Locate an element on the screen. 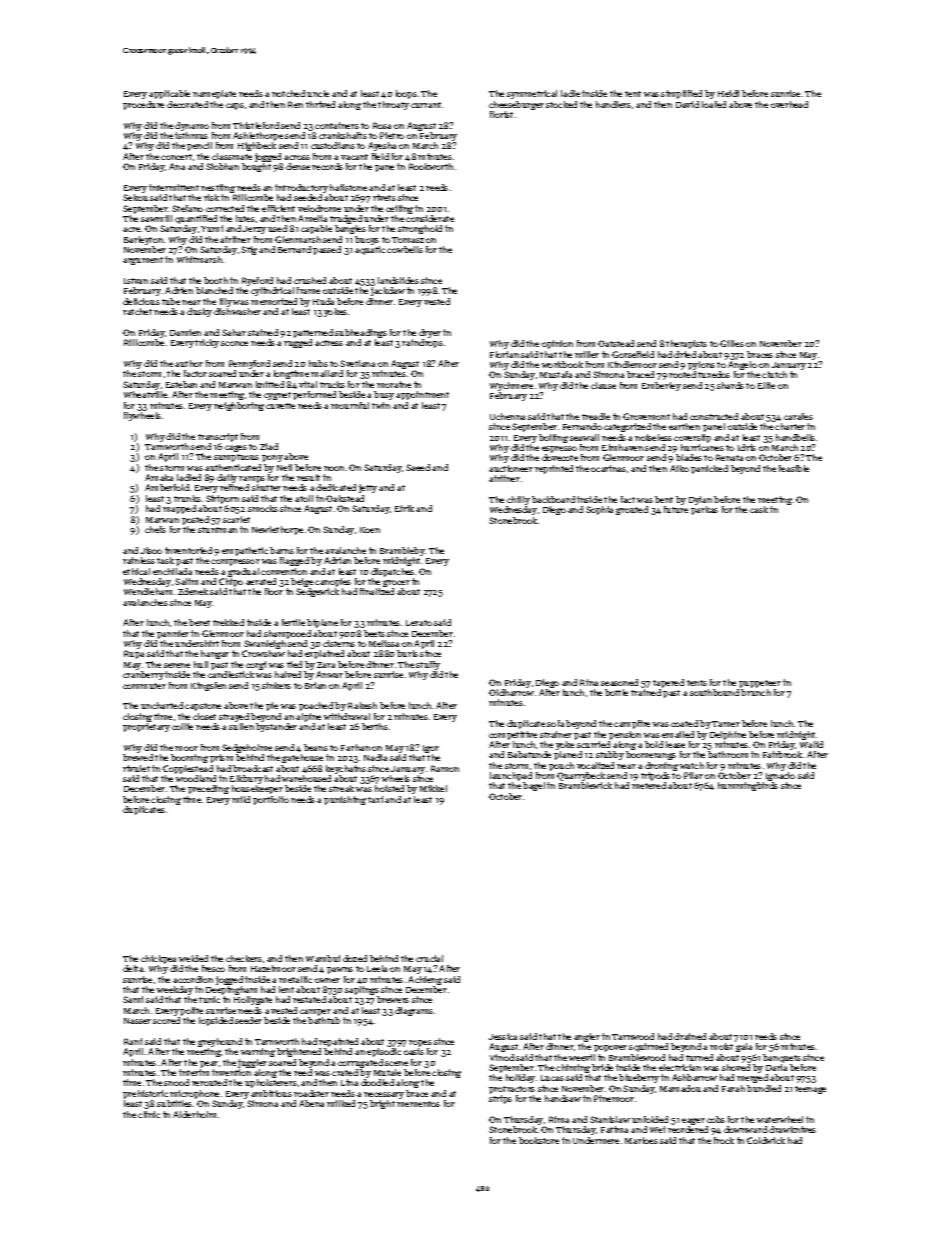  Florian is located at coordinates (504, 354).
